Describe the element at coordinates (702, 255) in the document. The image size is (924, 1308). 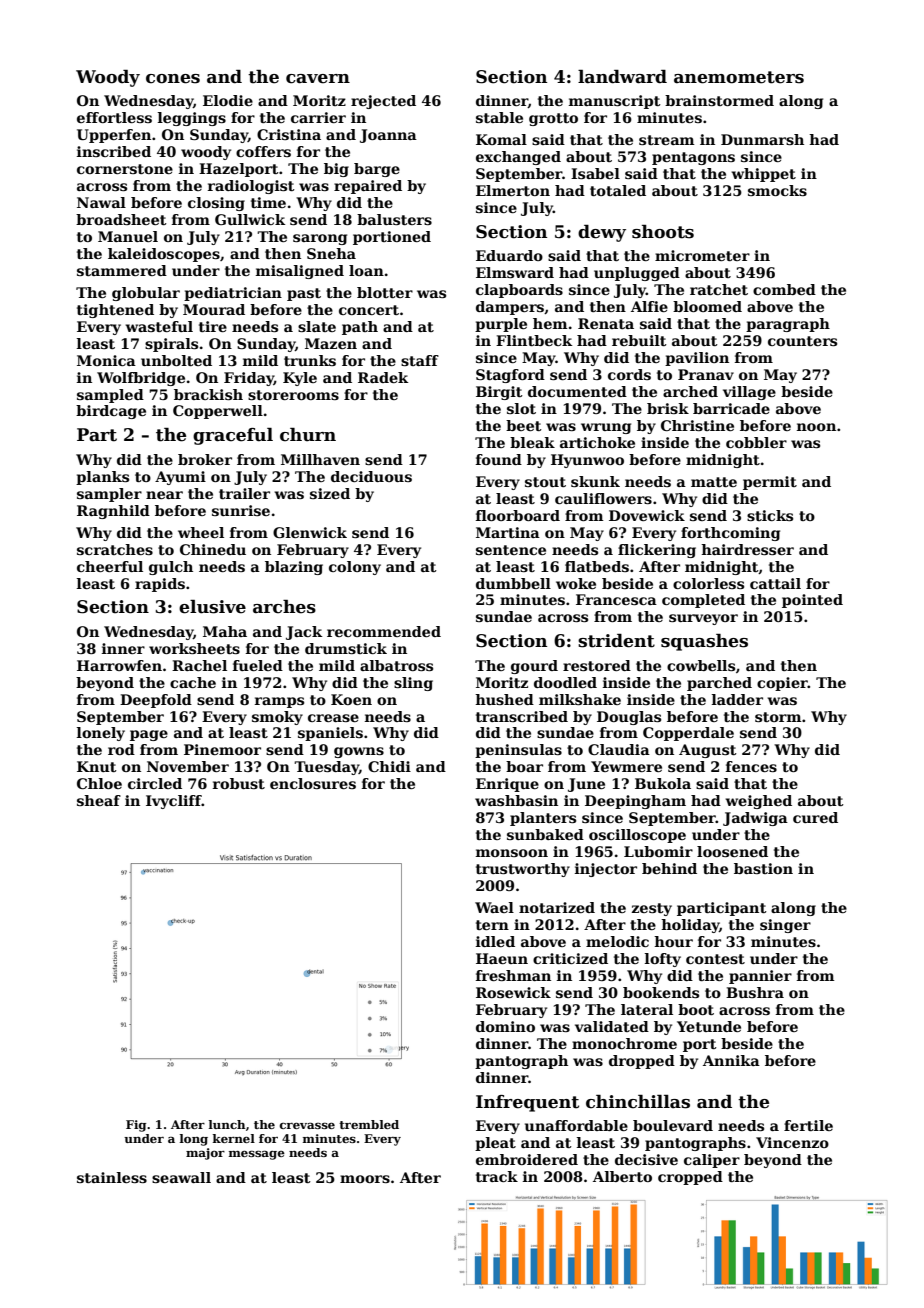
I see `micrometer` at that location.
